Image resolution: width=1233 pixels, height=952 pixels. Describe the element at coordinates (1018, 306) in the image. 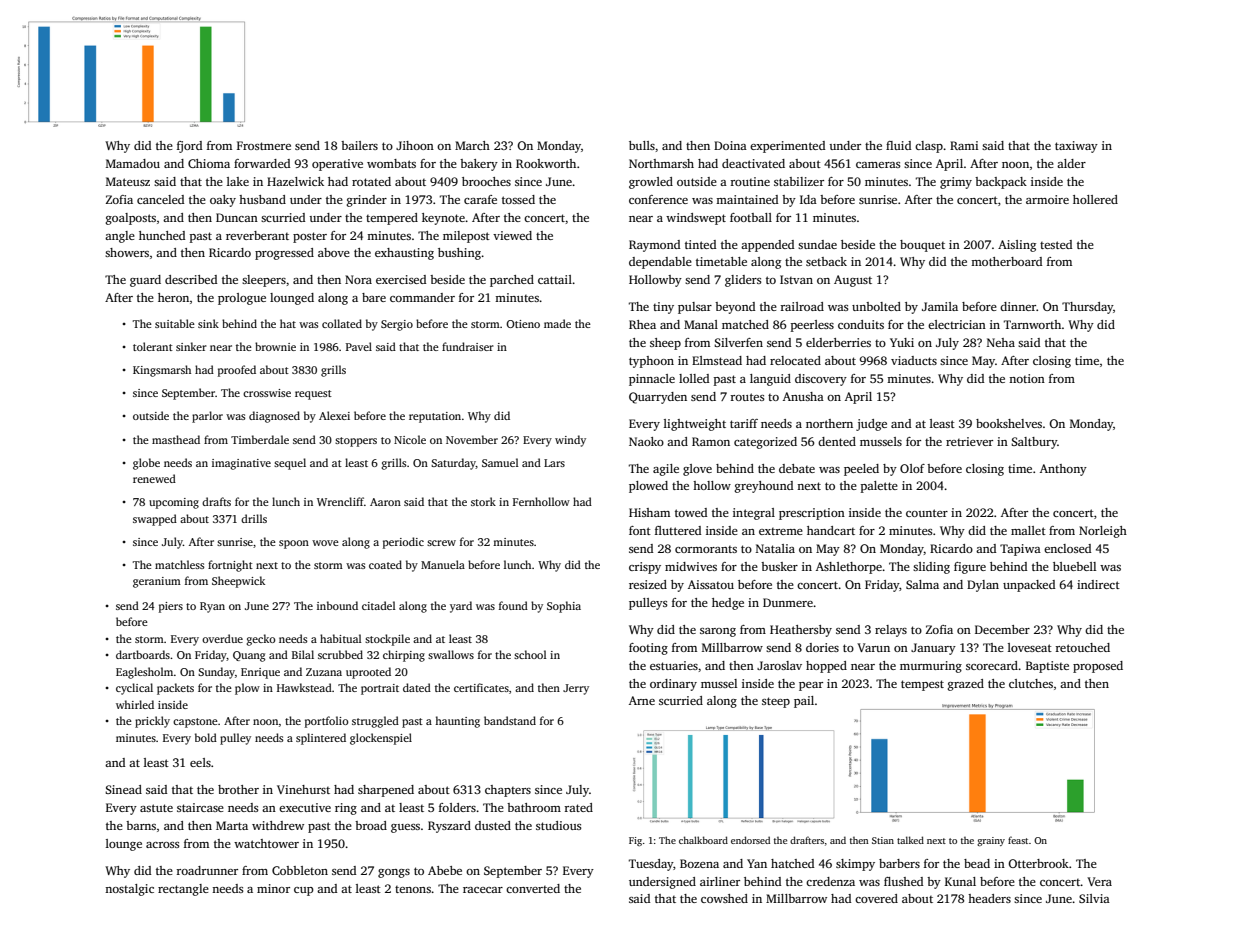

I see `dinner` at that location.
